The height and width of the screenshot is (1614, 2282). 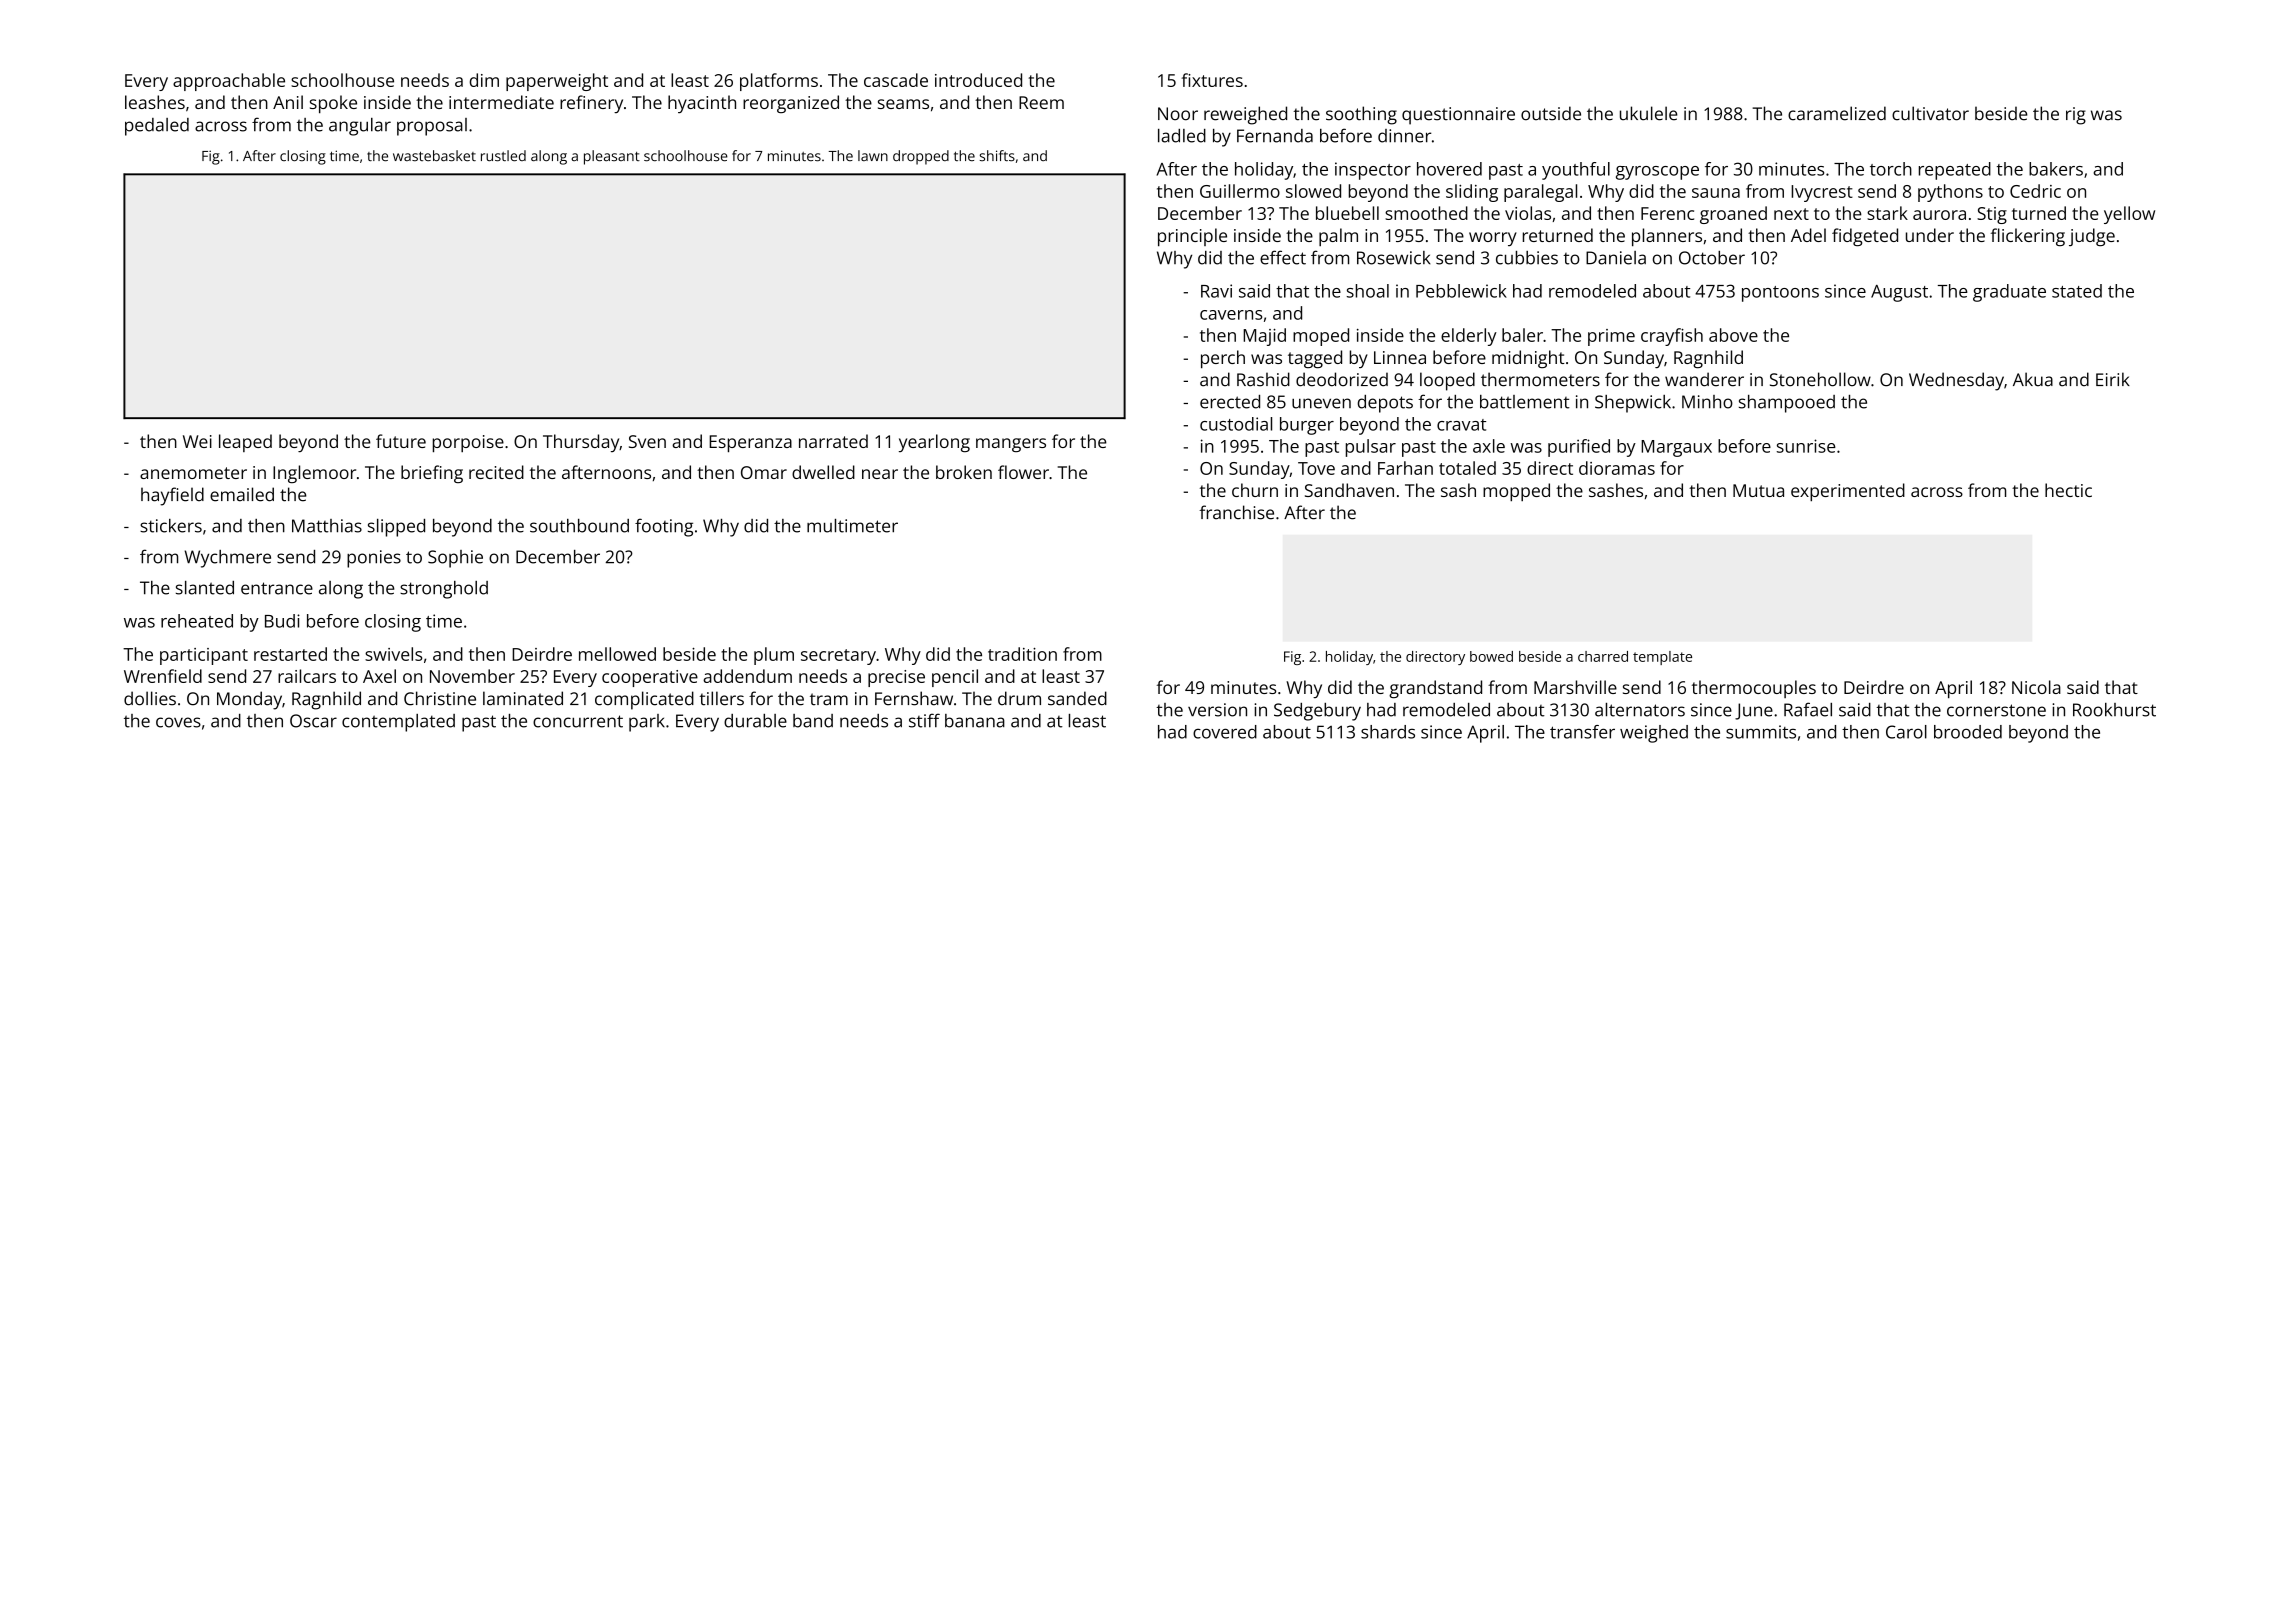 What do you see at coordinates (1806, 446) in the screenshot?
I see `sunrise` at bounding box center [1806, 446].
